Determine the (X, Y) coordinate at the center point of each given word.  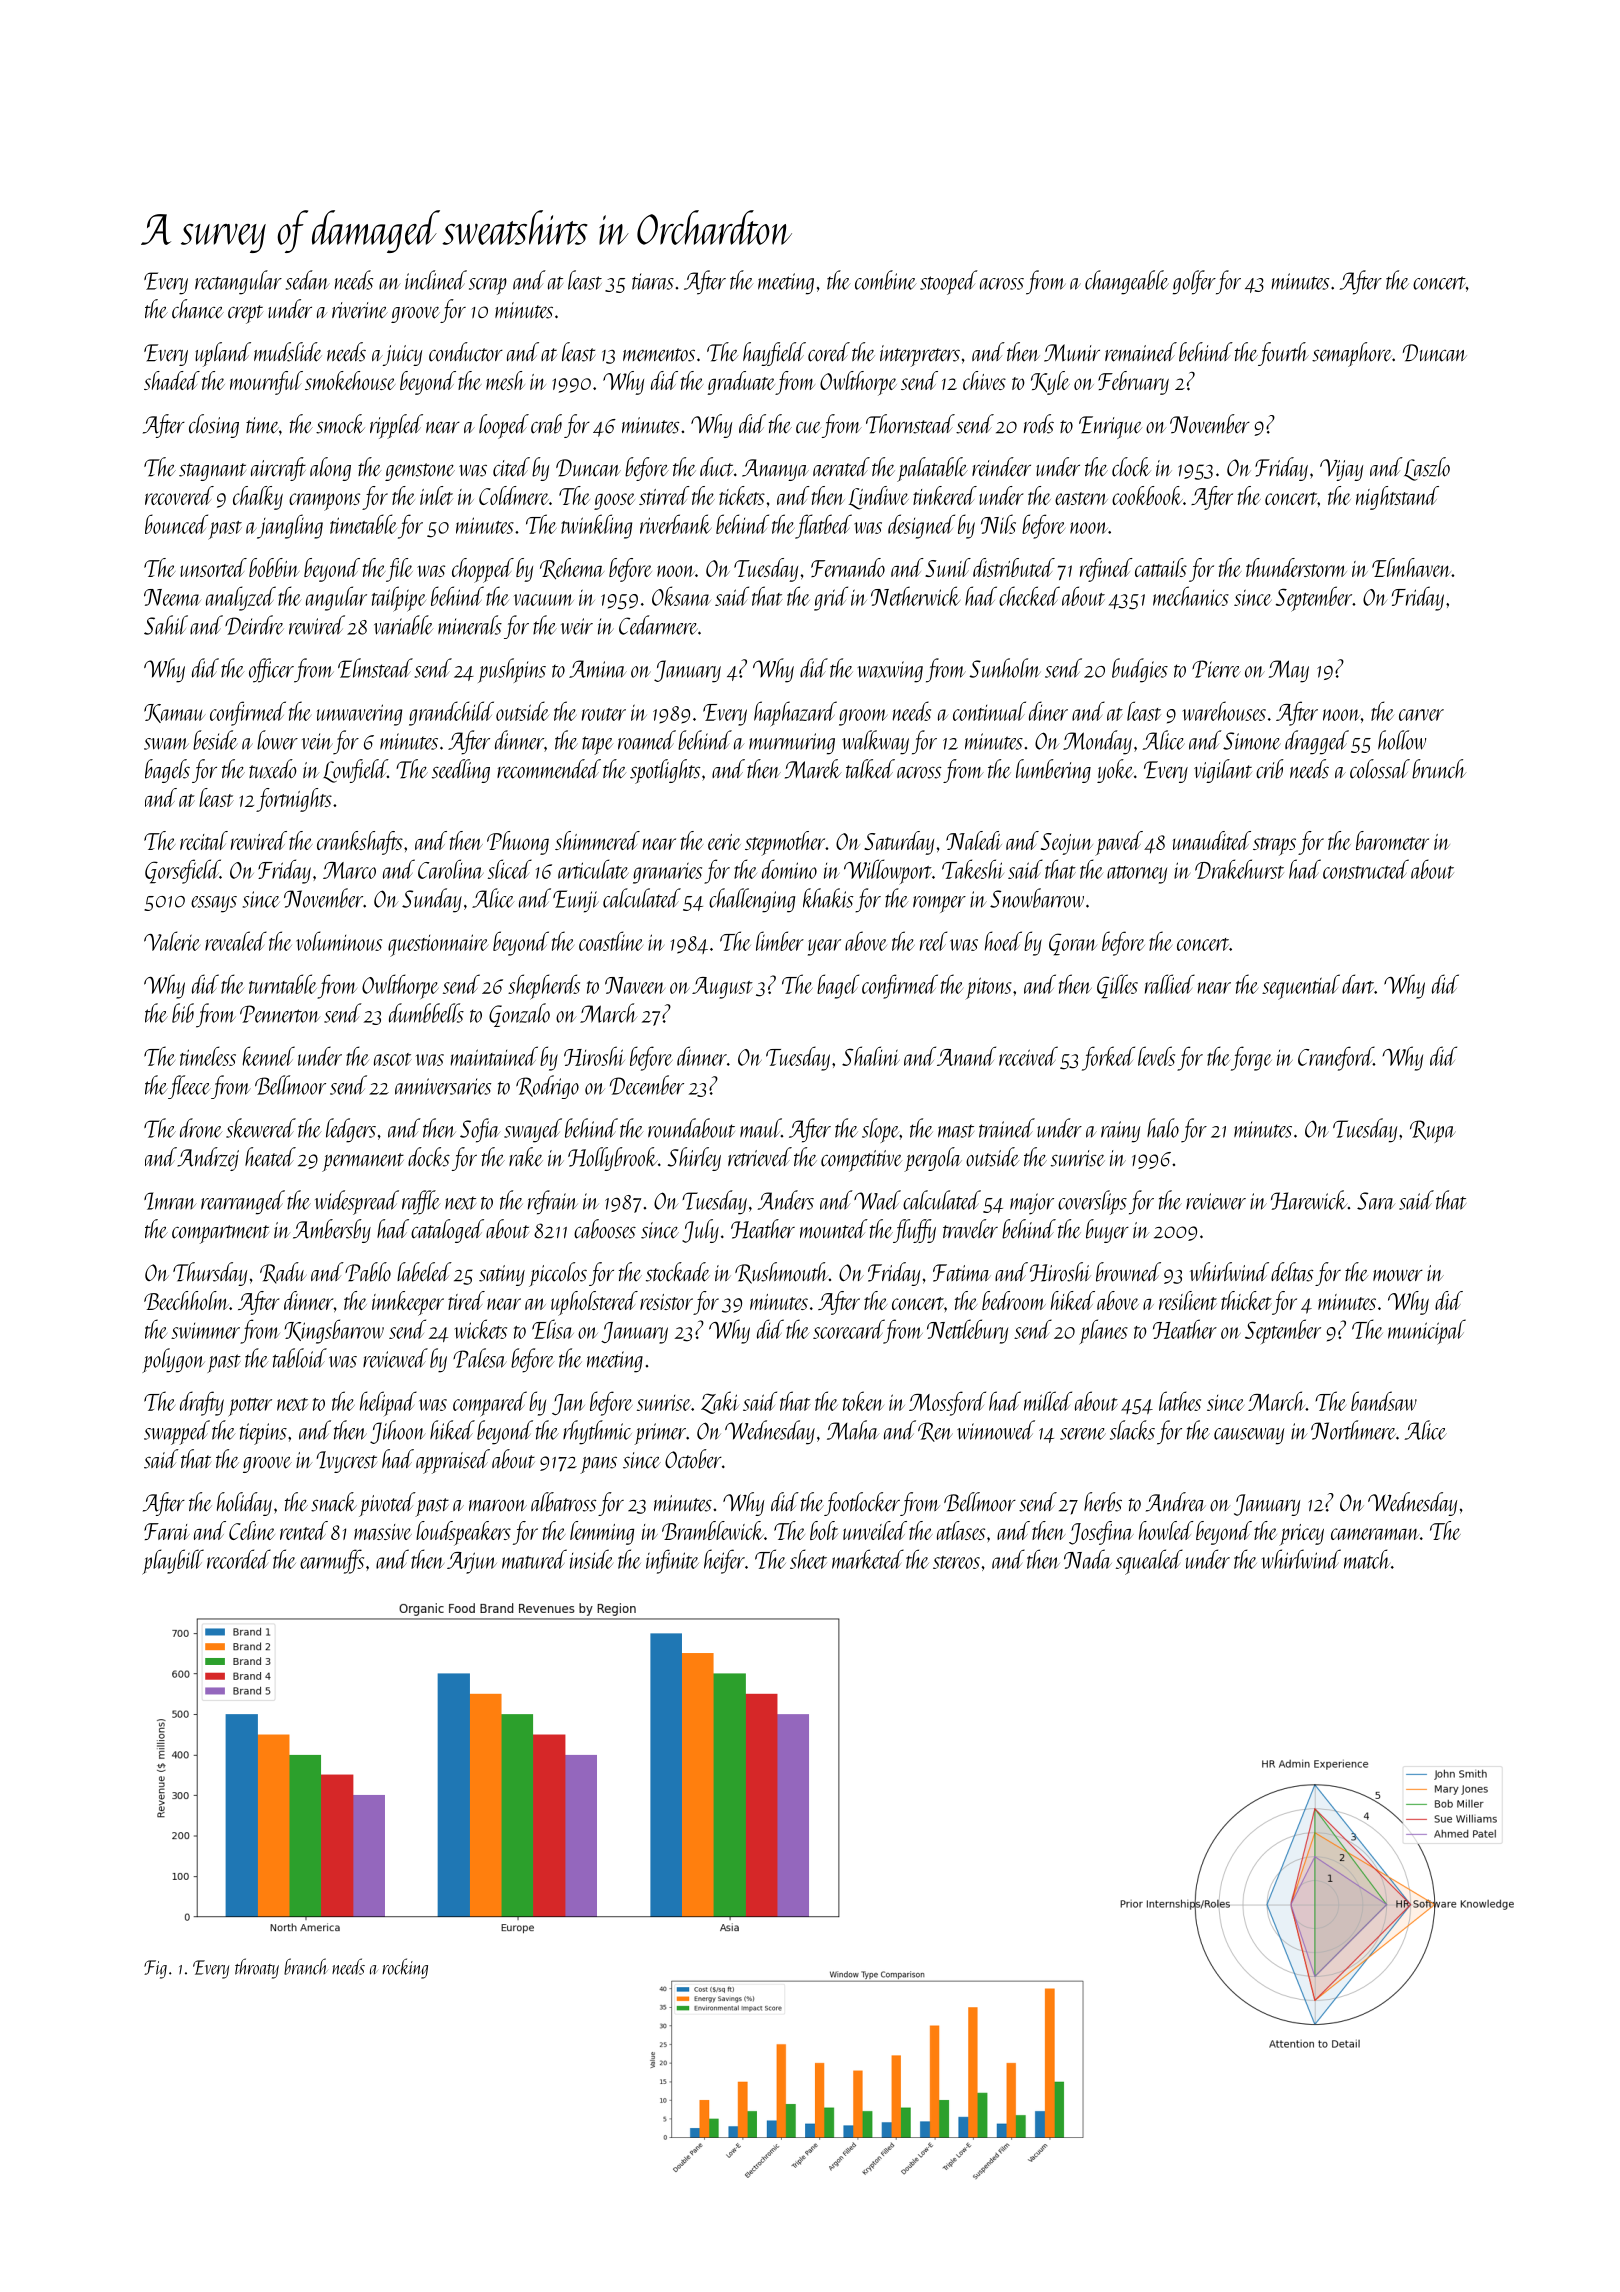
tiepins (263, 1434)
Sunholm (1005, 668)
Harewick (1309, 1200)
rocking (405, 1968)
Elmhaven (1412, 567)
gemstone (420, 472)
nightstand (1397, 498)
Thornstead (910, 424)
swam (166, 744)
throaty (257, 1968)
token (863, 1401)
